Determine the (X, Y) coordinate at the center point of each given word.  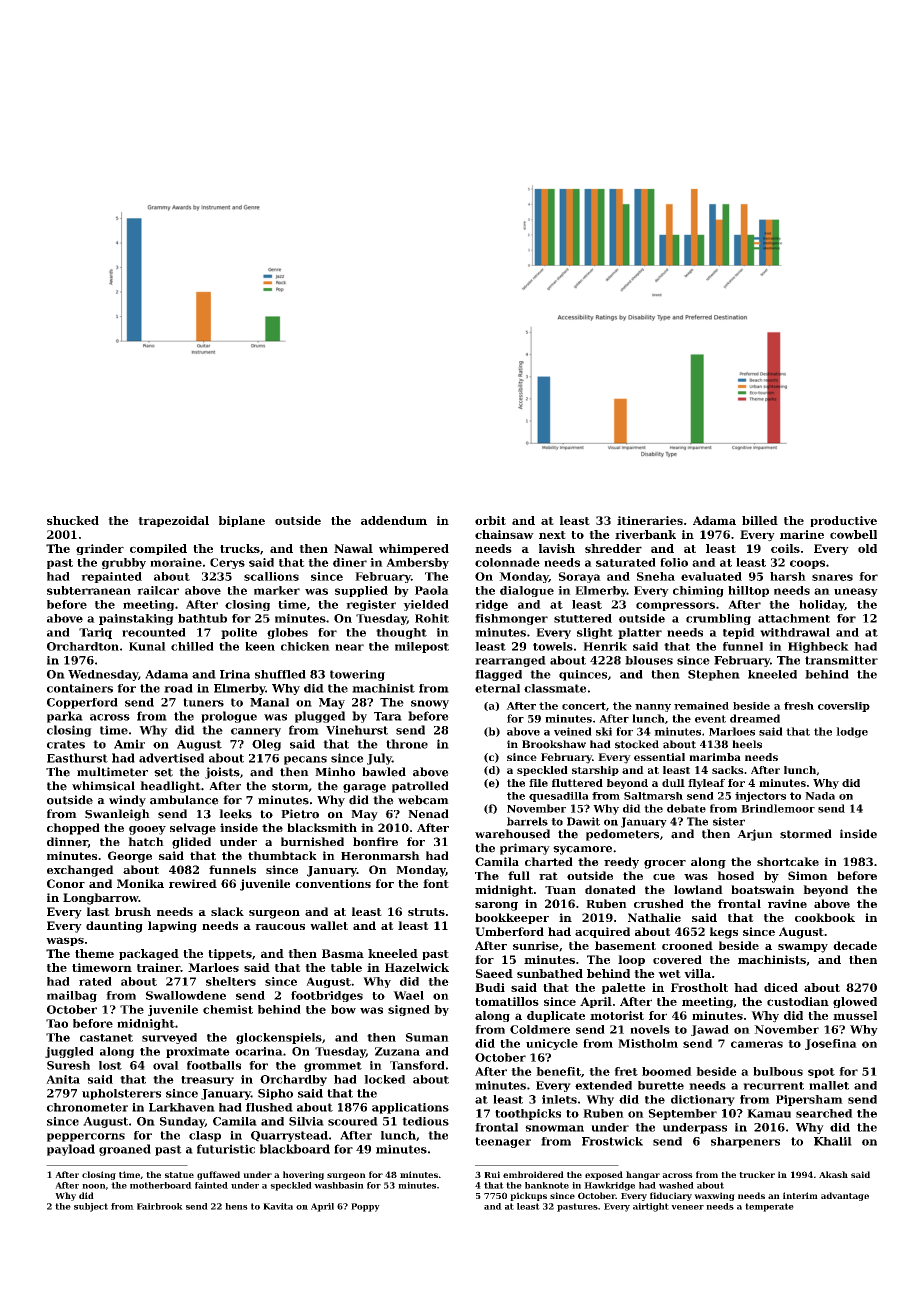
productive (843, 521)
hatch (146, 841)
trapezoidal (173, 521)
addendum (394, 520)
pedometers (622, 835)
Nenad (428, 814)
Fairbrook (160, 1206)
